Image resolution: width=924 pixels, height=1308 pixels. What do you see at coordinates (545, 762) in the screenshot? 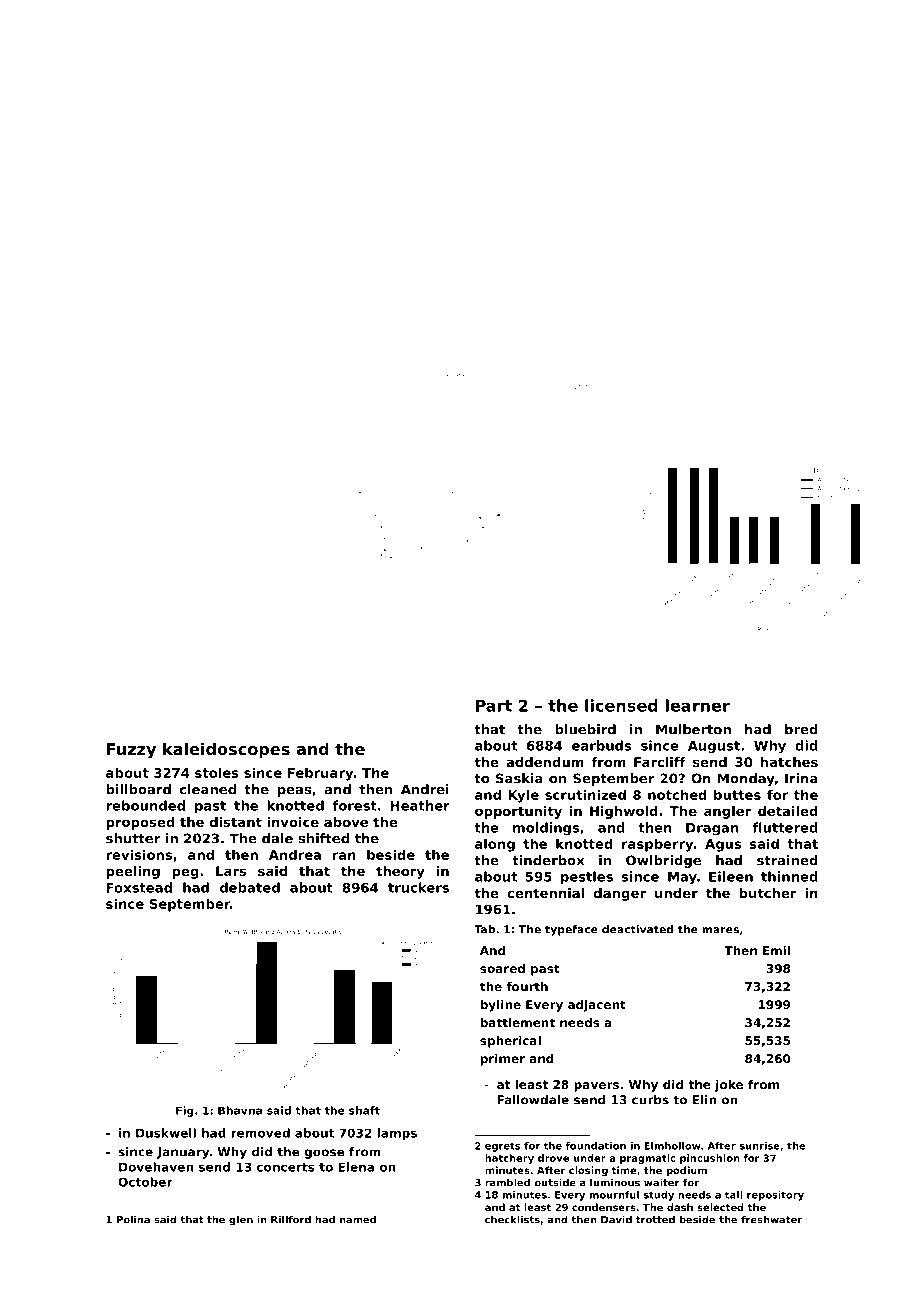
I see `addendum` at bounding box center [545, 762].
